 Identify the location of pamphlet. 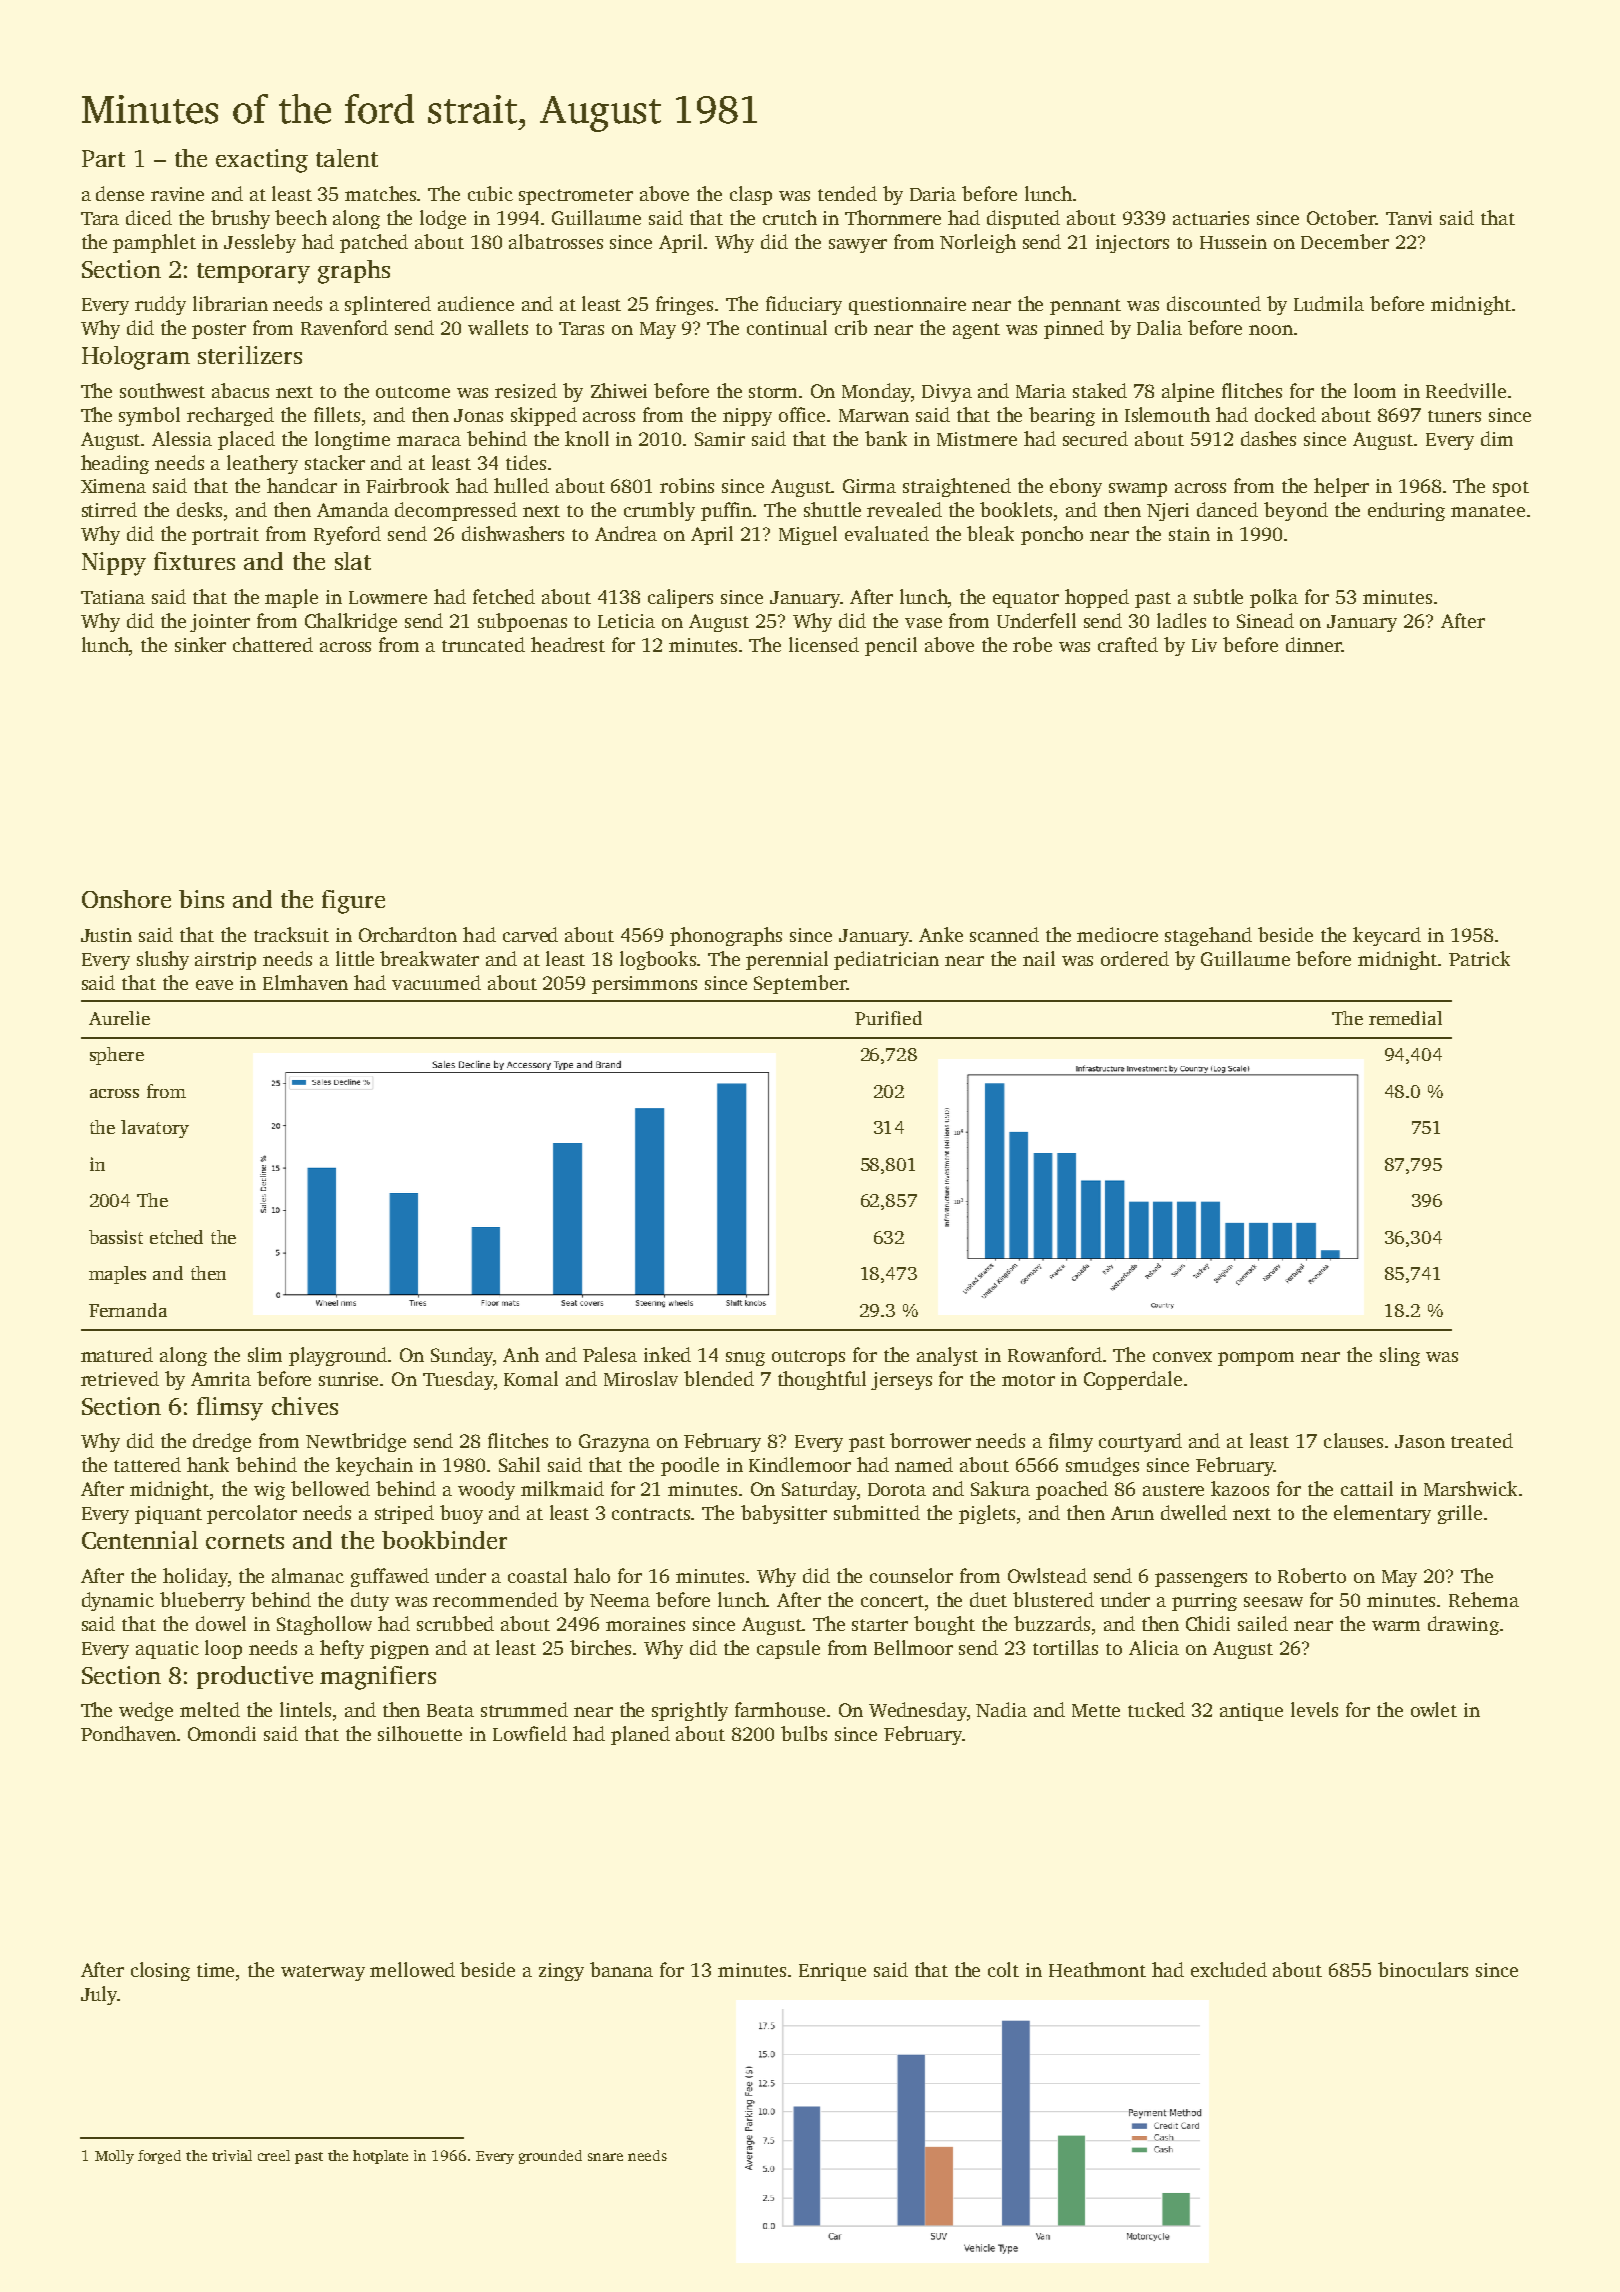
(154, 243).
